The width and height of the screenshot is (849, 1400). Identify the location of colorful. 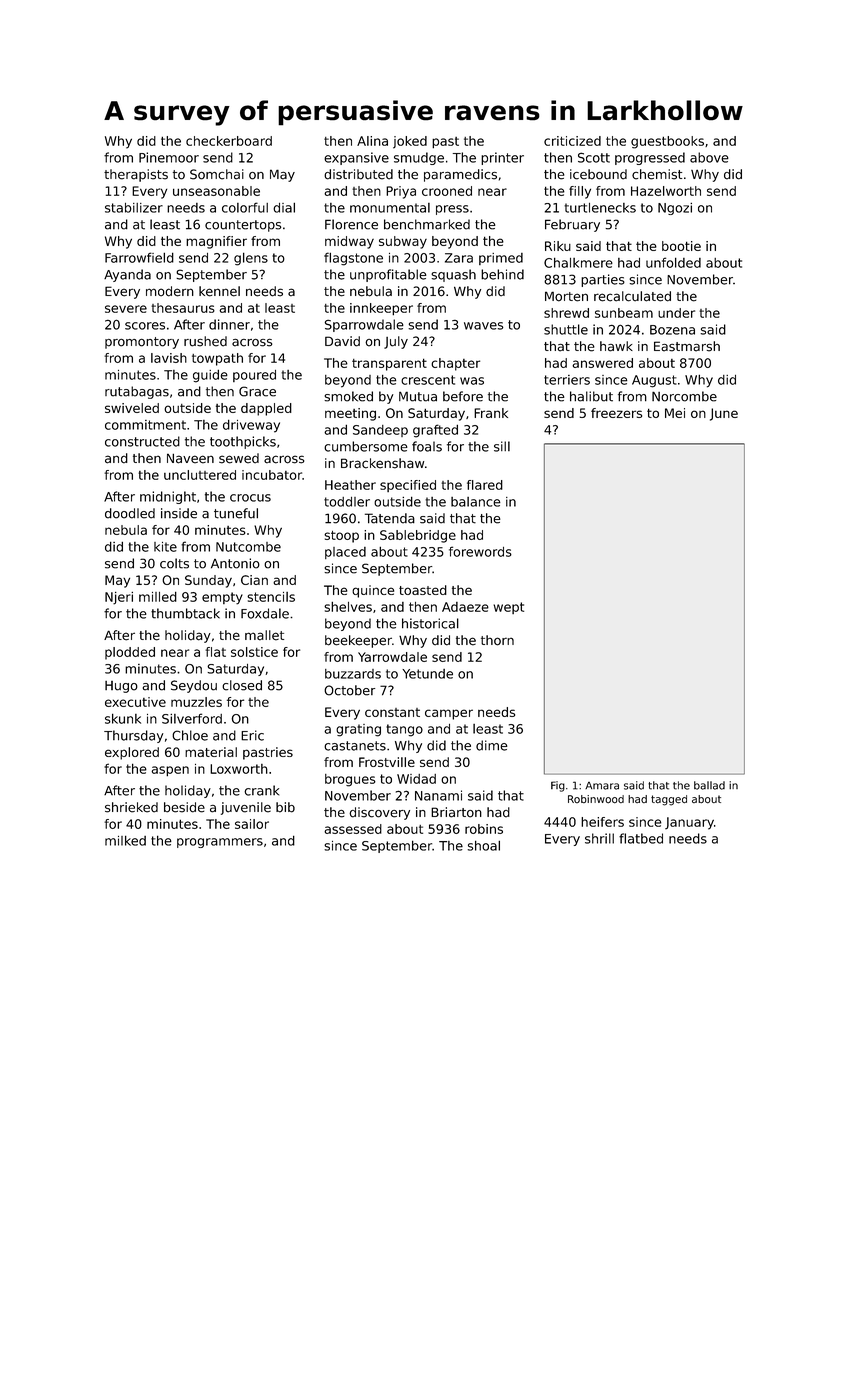
(245, 207).
